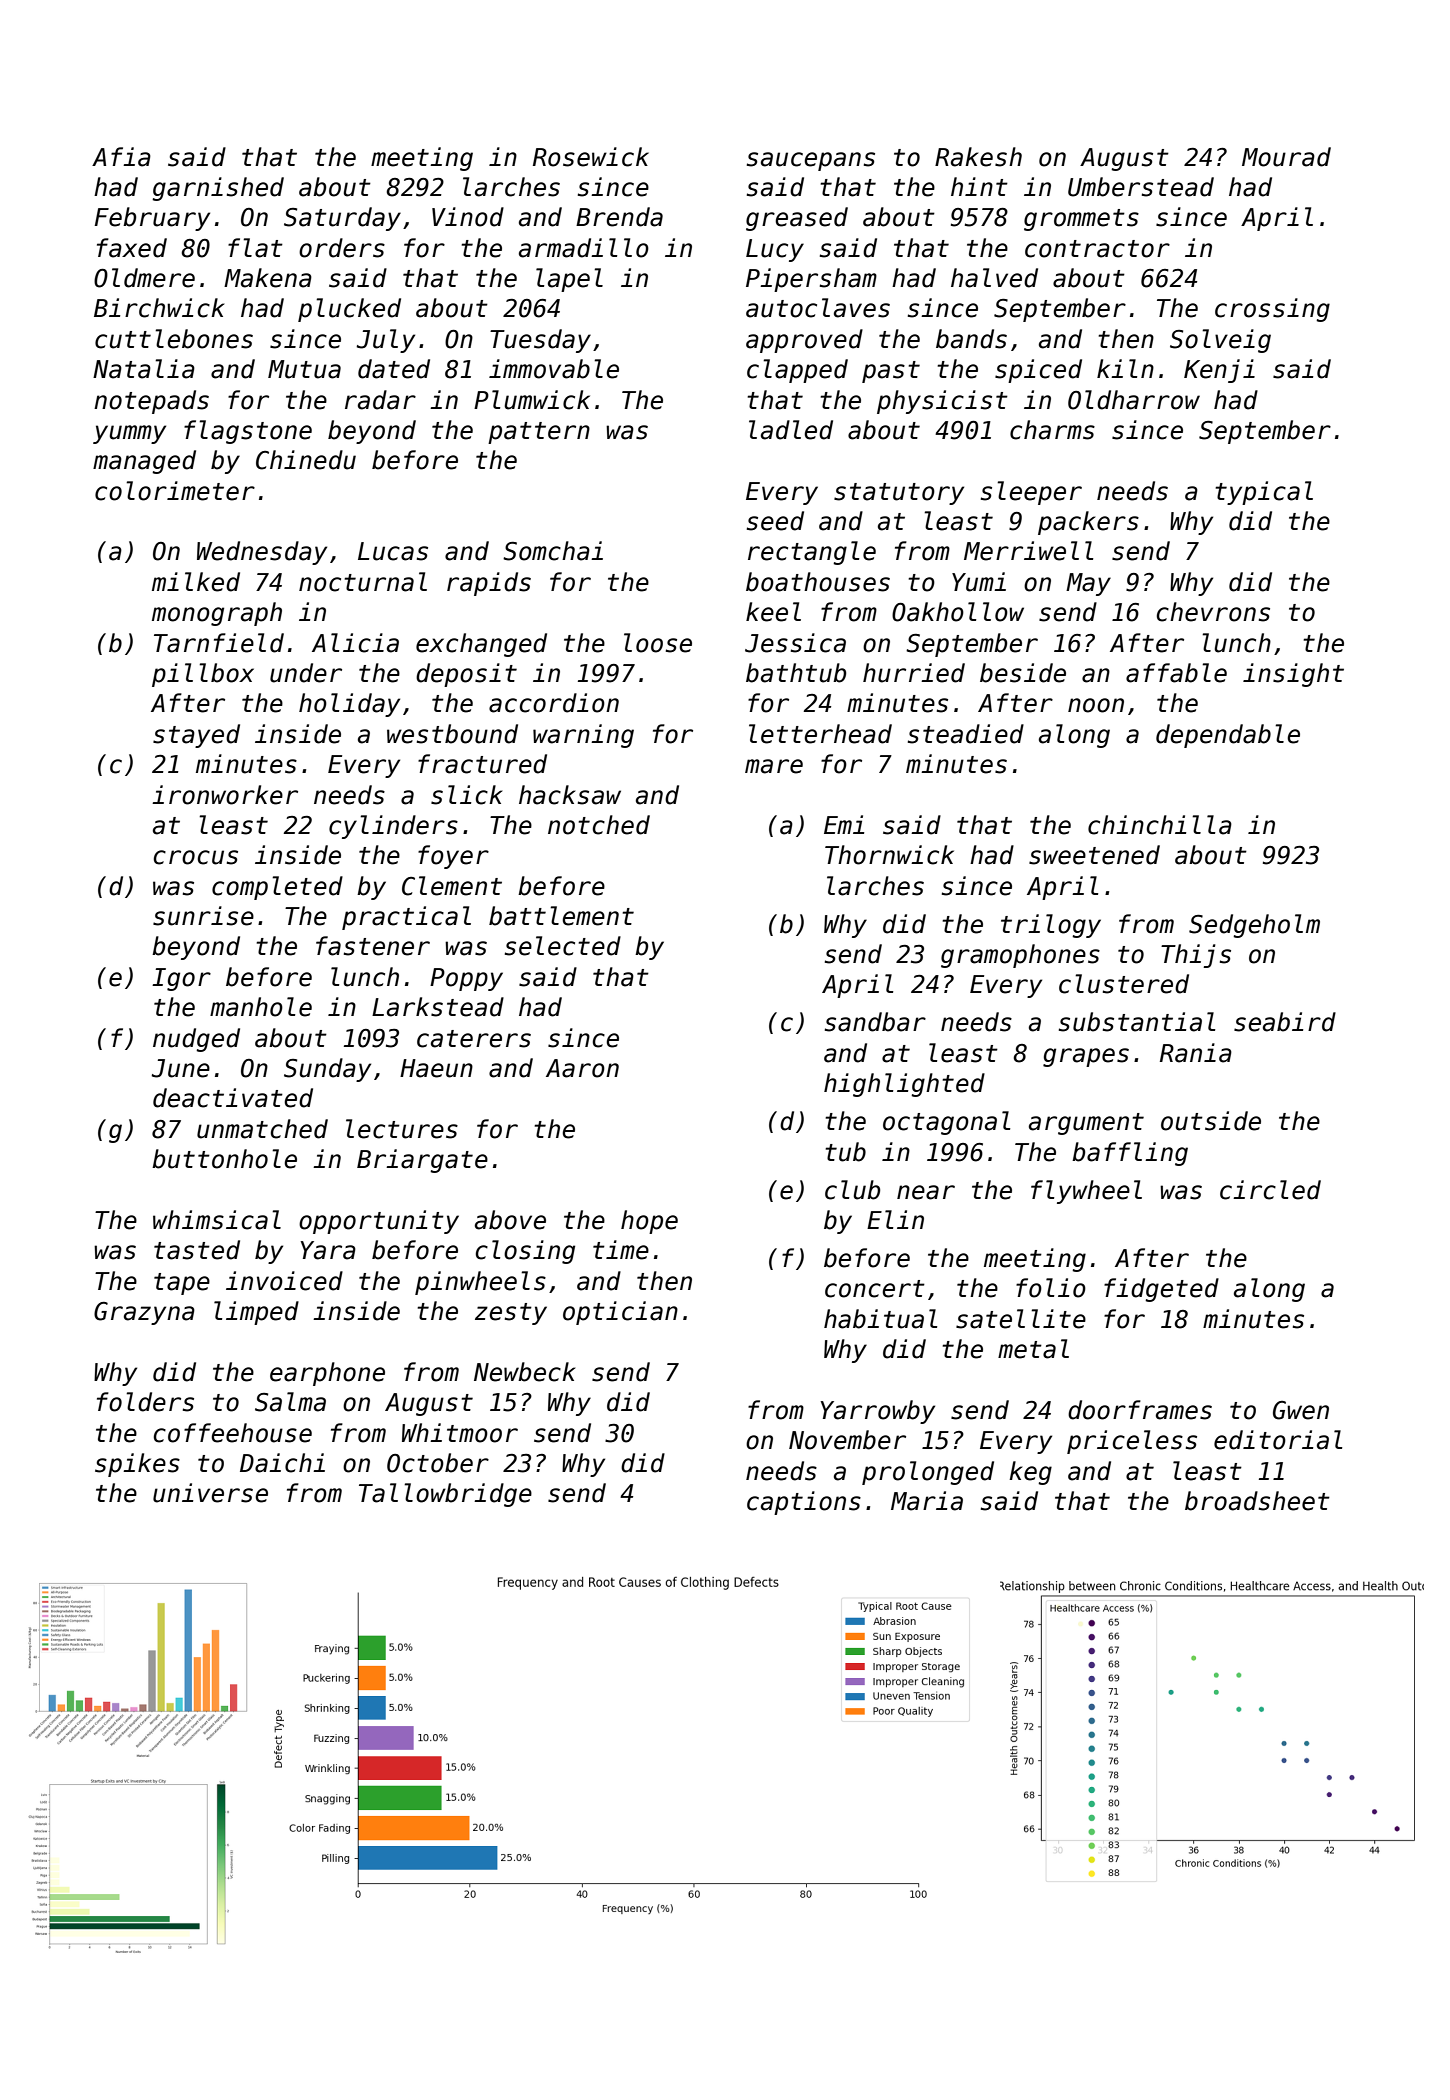 The width and height of the screenshot is (1450, 2100). I want to click on Lucas, so click(393, 551).
